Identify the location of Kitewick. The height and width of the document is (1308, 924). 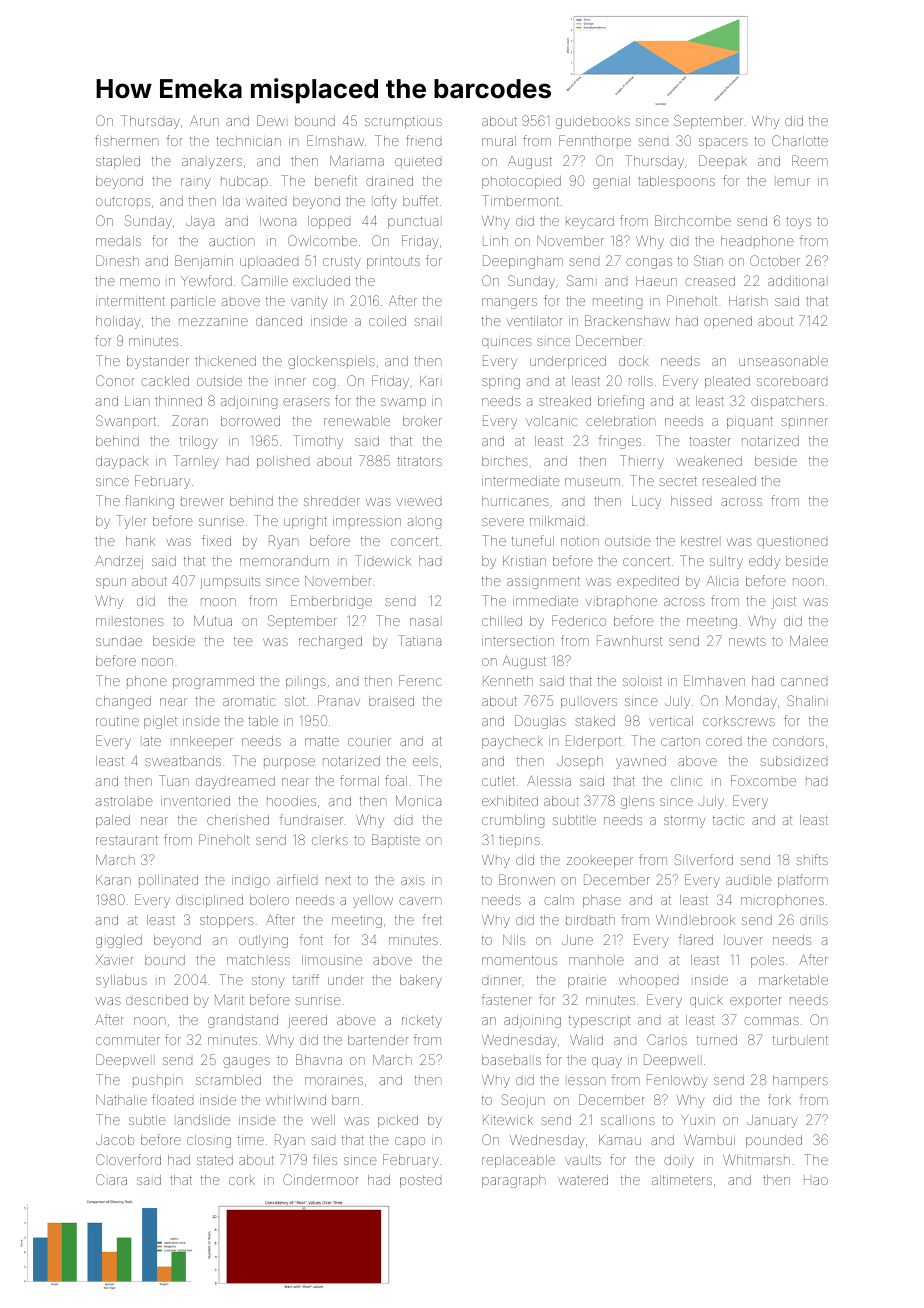
(508, 1120).
